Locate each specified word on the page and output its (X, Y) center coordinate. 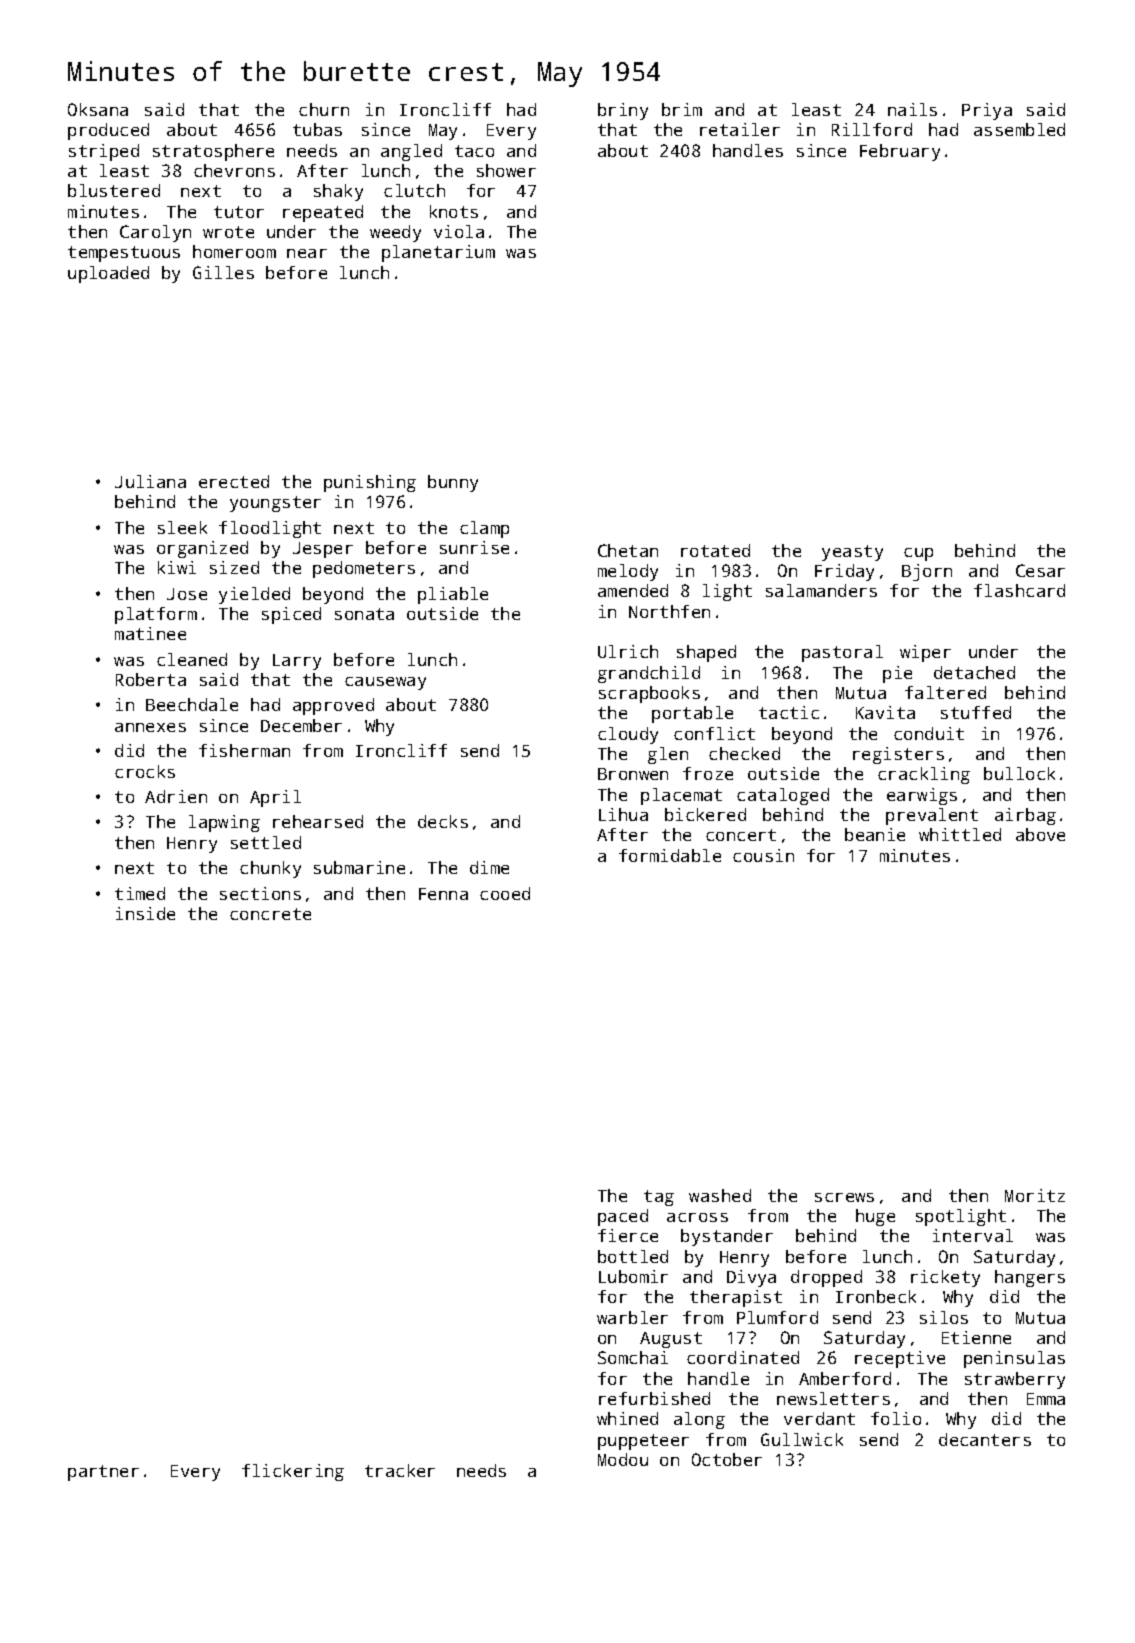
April (275, 798)
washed (720, 1195)
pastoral (842, 653)
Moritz (1035, 1195)
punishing (370, 483)
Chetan (628, 550)
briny (623, 111)
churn (324, 109)
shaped (706, 653)
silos (944, 1317)
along (699, 1420)
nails (912, 109)
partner (103, 1473)
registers (898, 755)
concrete (270, 914)
